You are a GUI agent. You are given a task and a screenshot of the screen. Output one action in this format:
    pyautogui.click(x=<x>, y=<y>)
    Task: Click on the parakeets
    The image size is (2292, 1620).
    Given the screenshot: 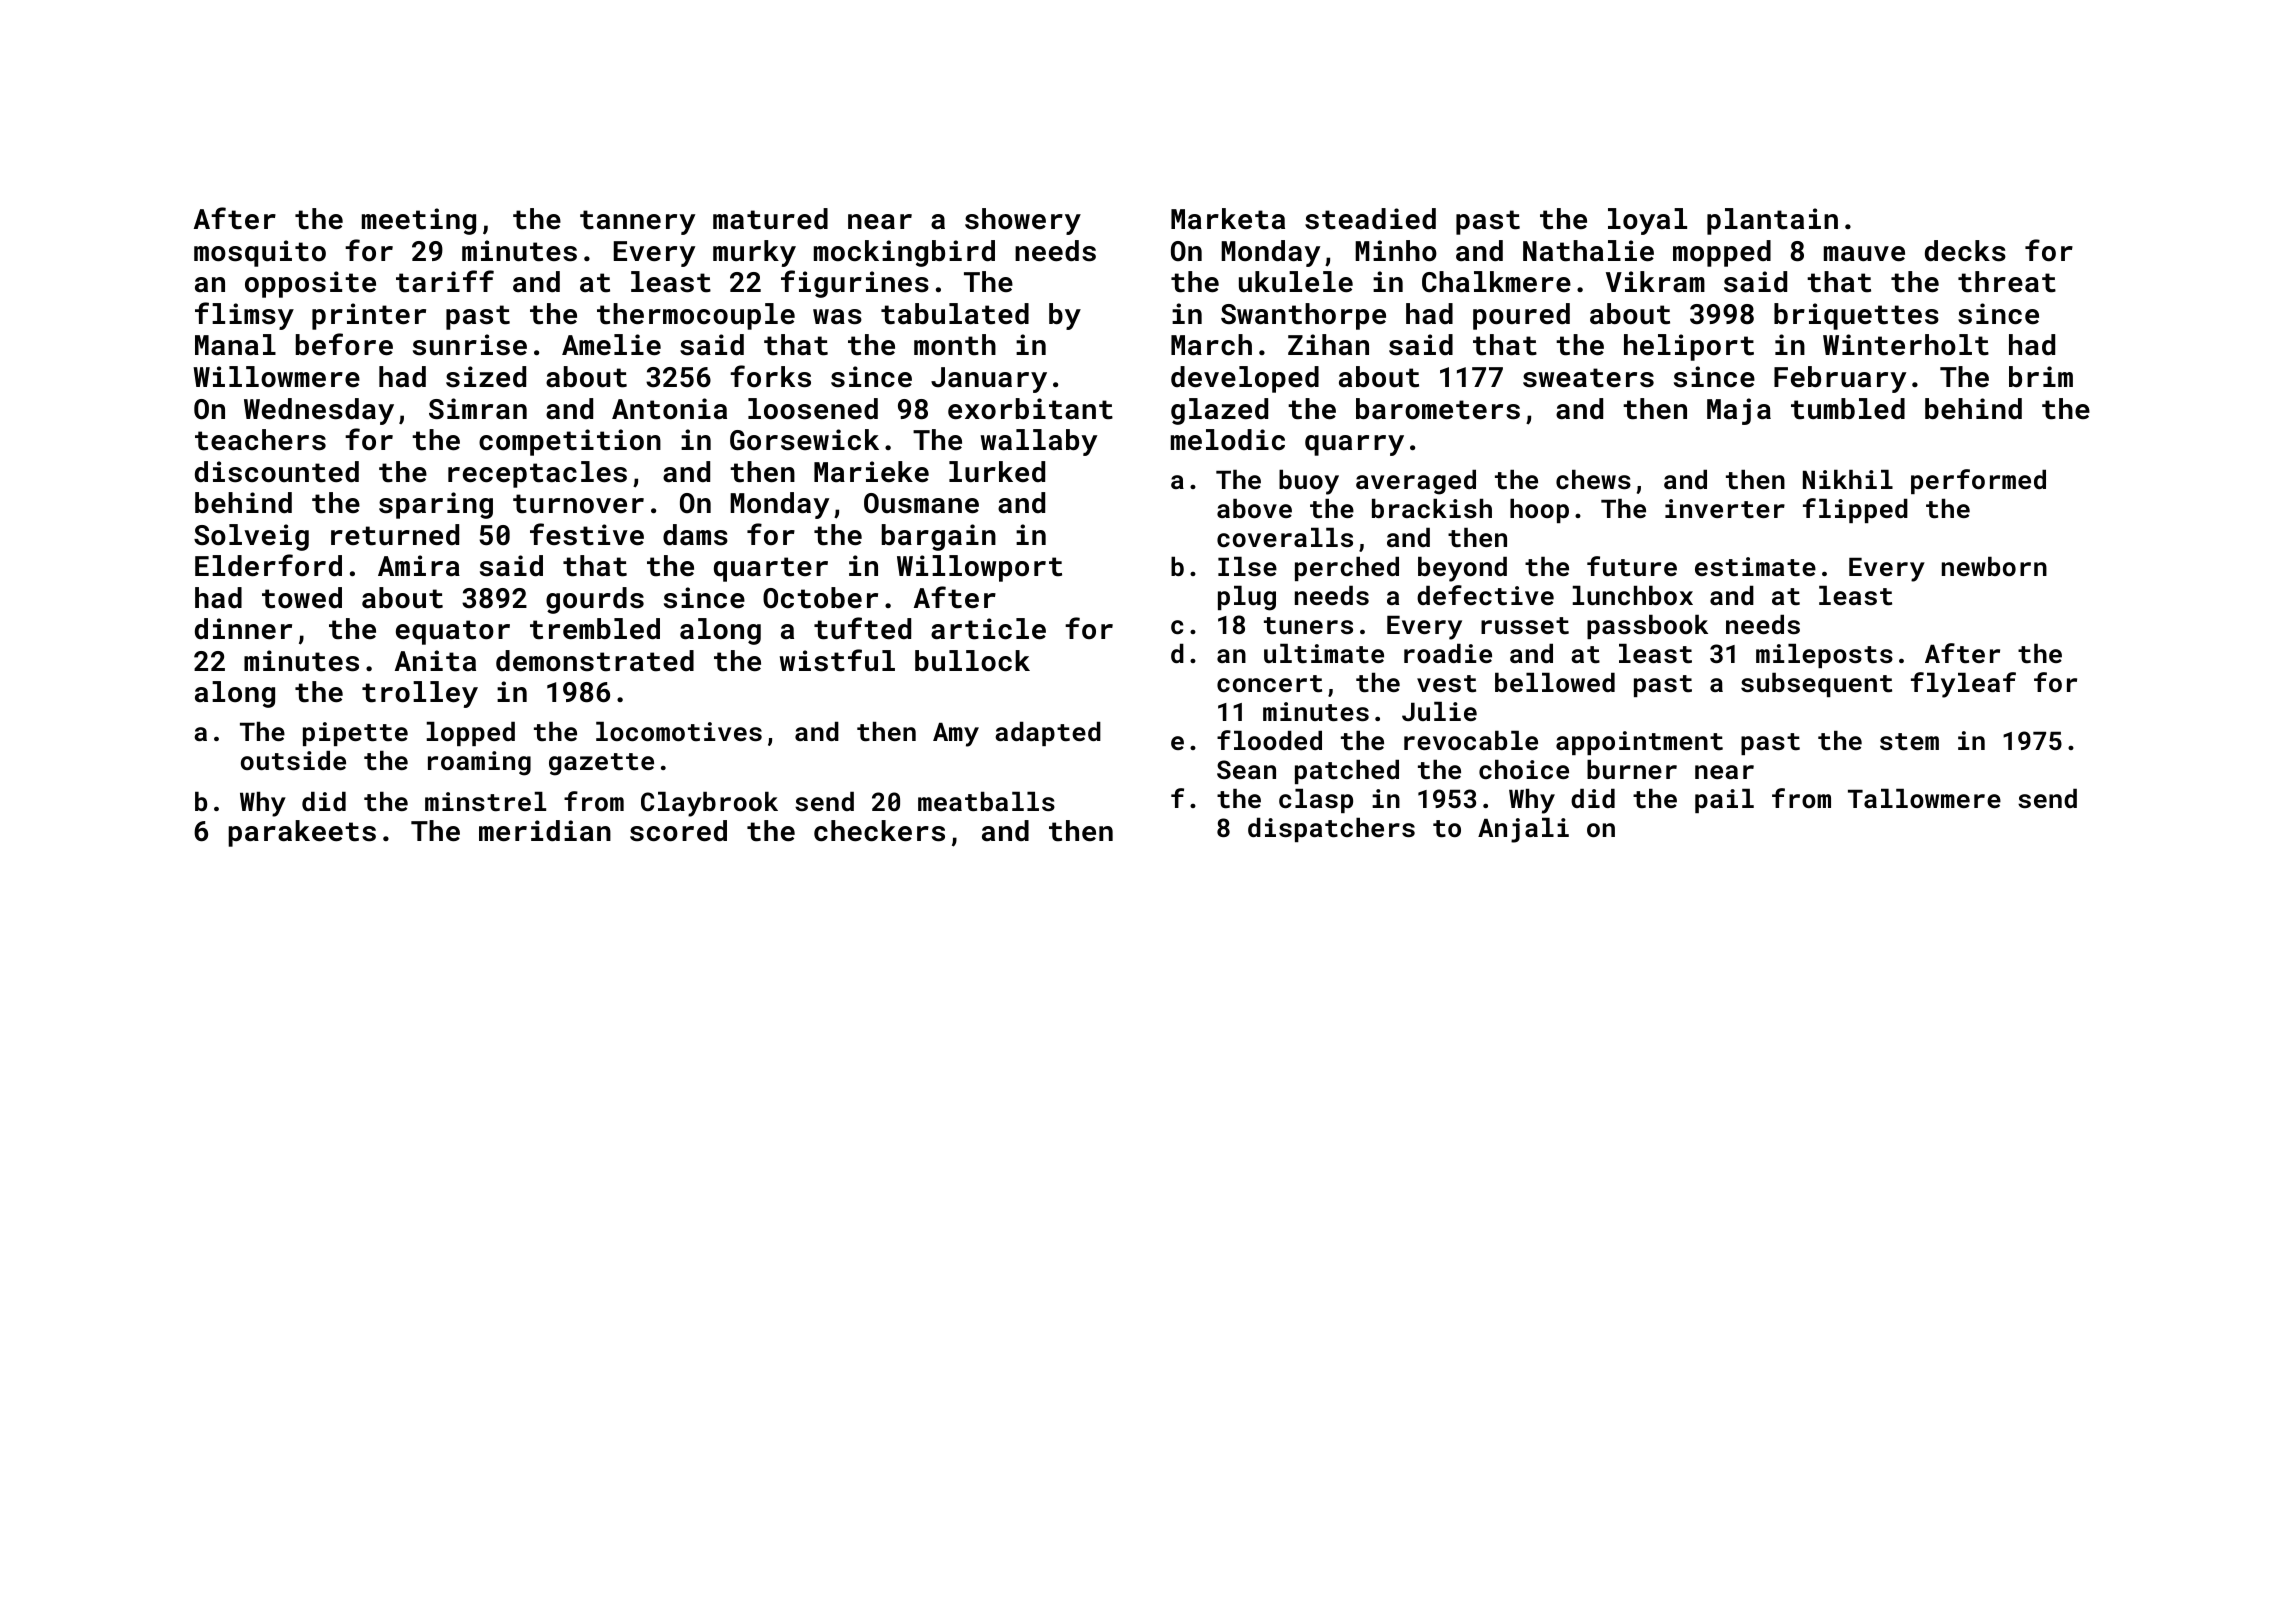 What is the action you would take?
    pyautogui.click(x=302, y=833)
